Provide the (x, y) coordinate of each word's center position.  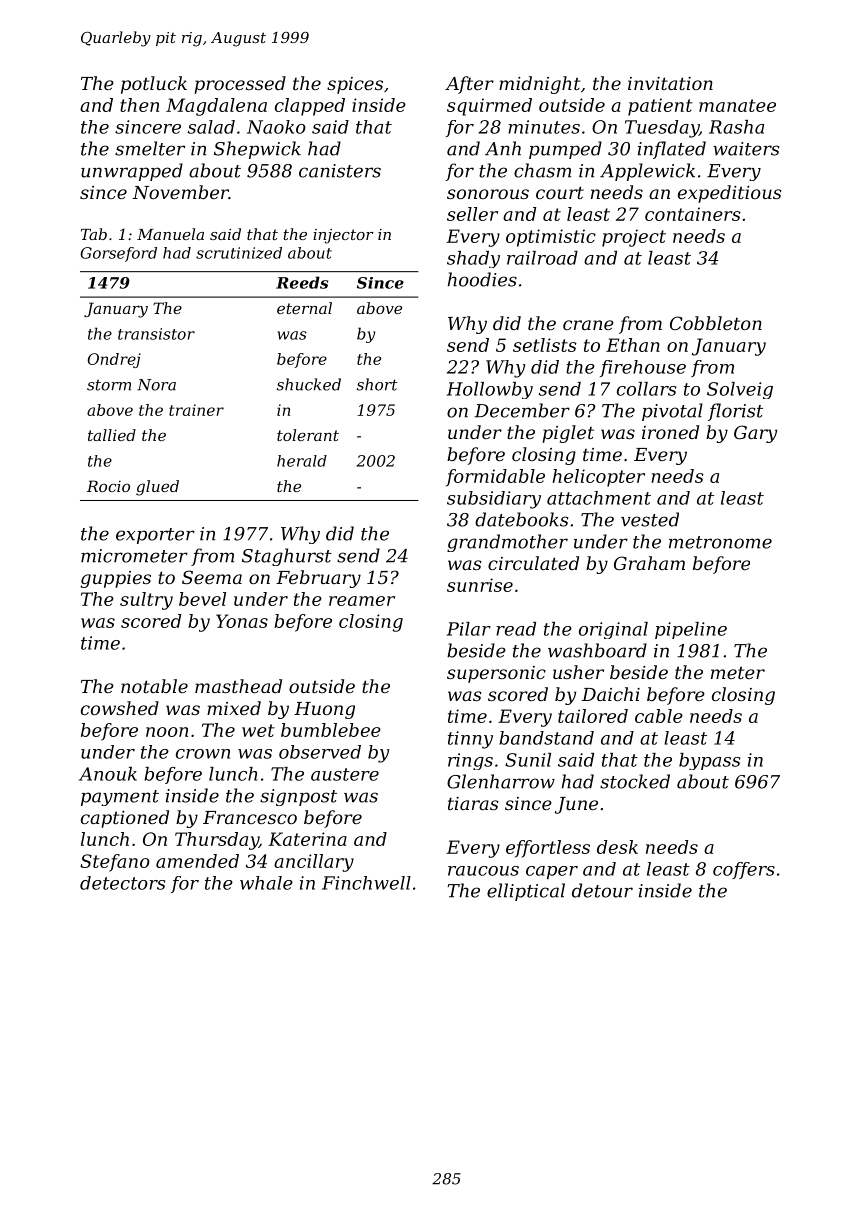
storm (109, 385)
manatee (737, 105)
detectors (122, 883)
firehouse (643, 368)
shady (473, 259)
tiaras (473, 803)
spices (355, 85)
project (634, 238)
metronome (720, 542)
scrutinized (239, 253)
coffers (744, 870)
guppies (116, 579)
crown (203, 754)
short (377, 384)
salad (211, 127)
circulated (533, 563)
